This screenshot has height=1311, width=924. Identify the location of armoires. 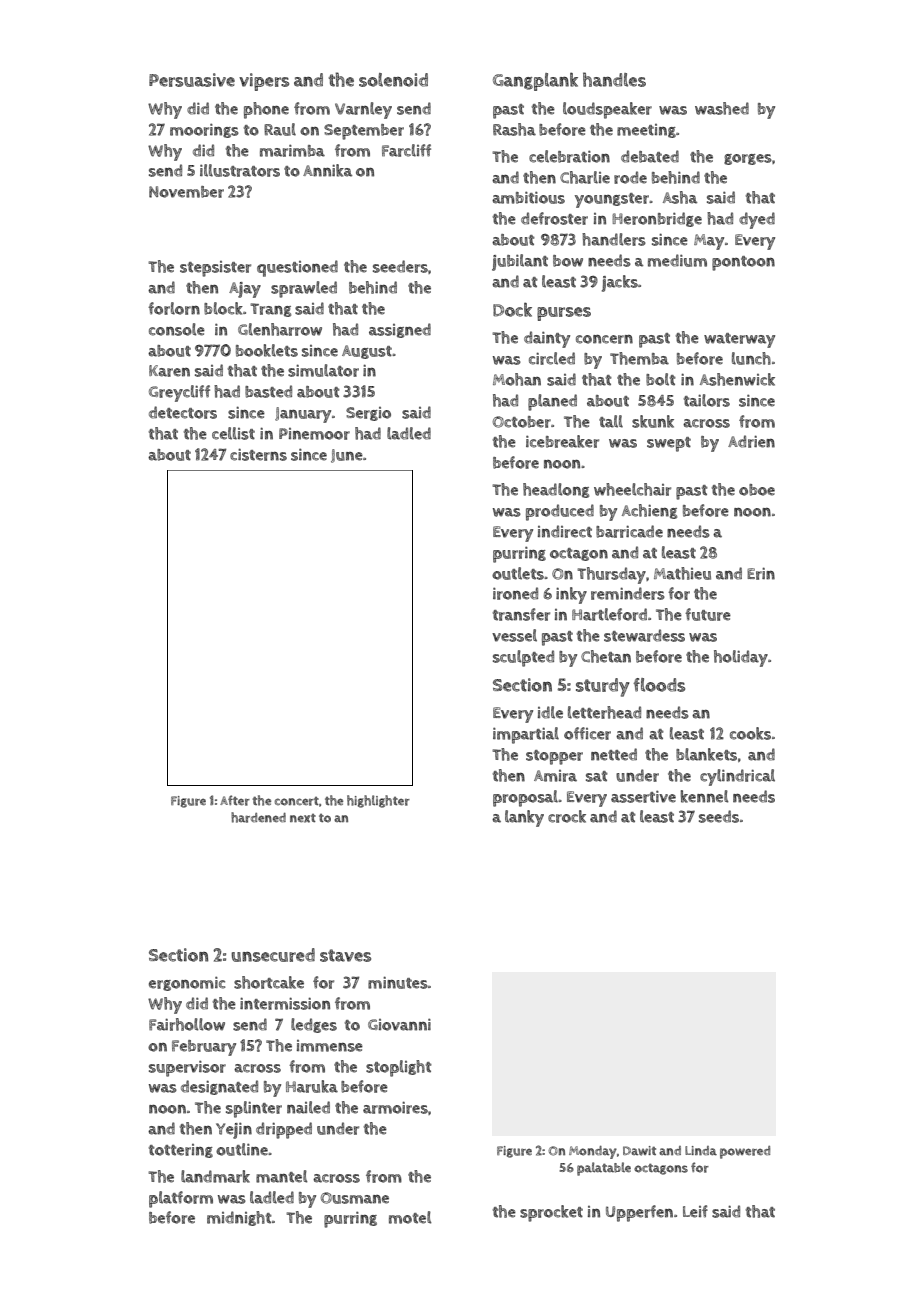
(395, 1107).
